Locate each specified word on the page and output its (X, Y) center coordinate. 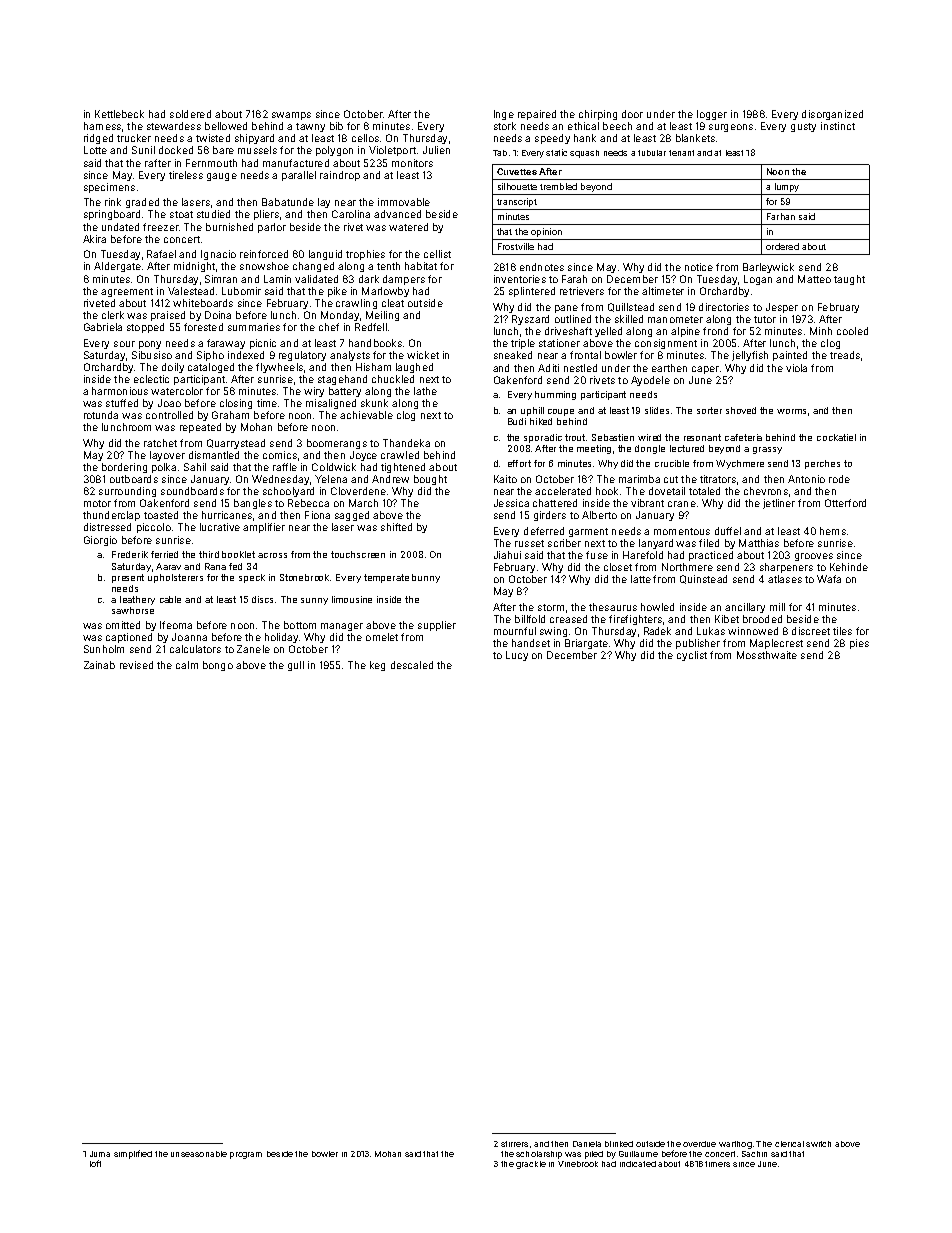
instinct (838, 126)
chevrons (766, 491)
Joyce (363, 456)
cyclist (692, 656)
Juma (100, 1154)
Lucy (517, 656)
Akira (94, 239)
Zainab (99, 665)
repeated (200, 428)
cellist (437, 254)
